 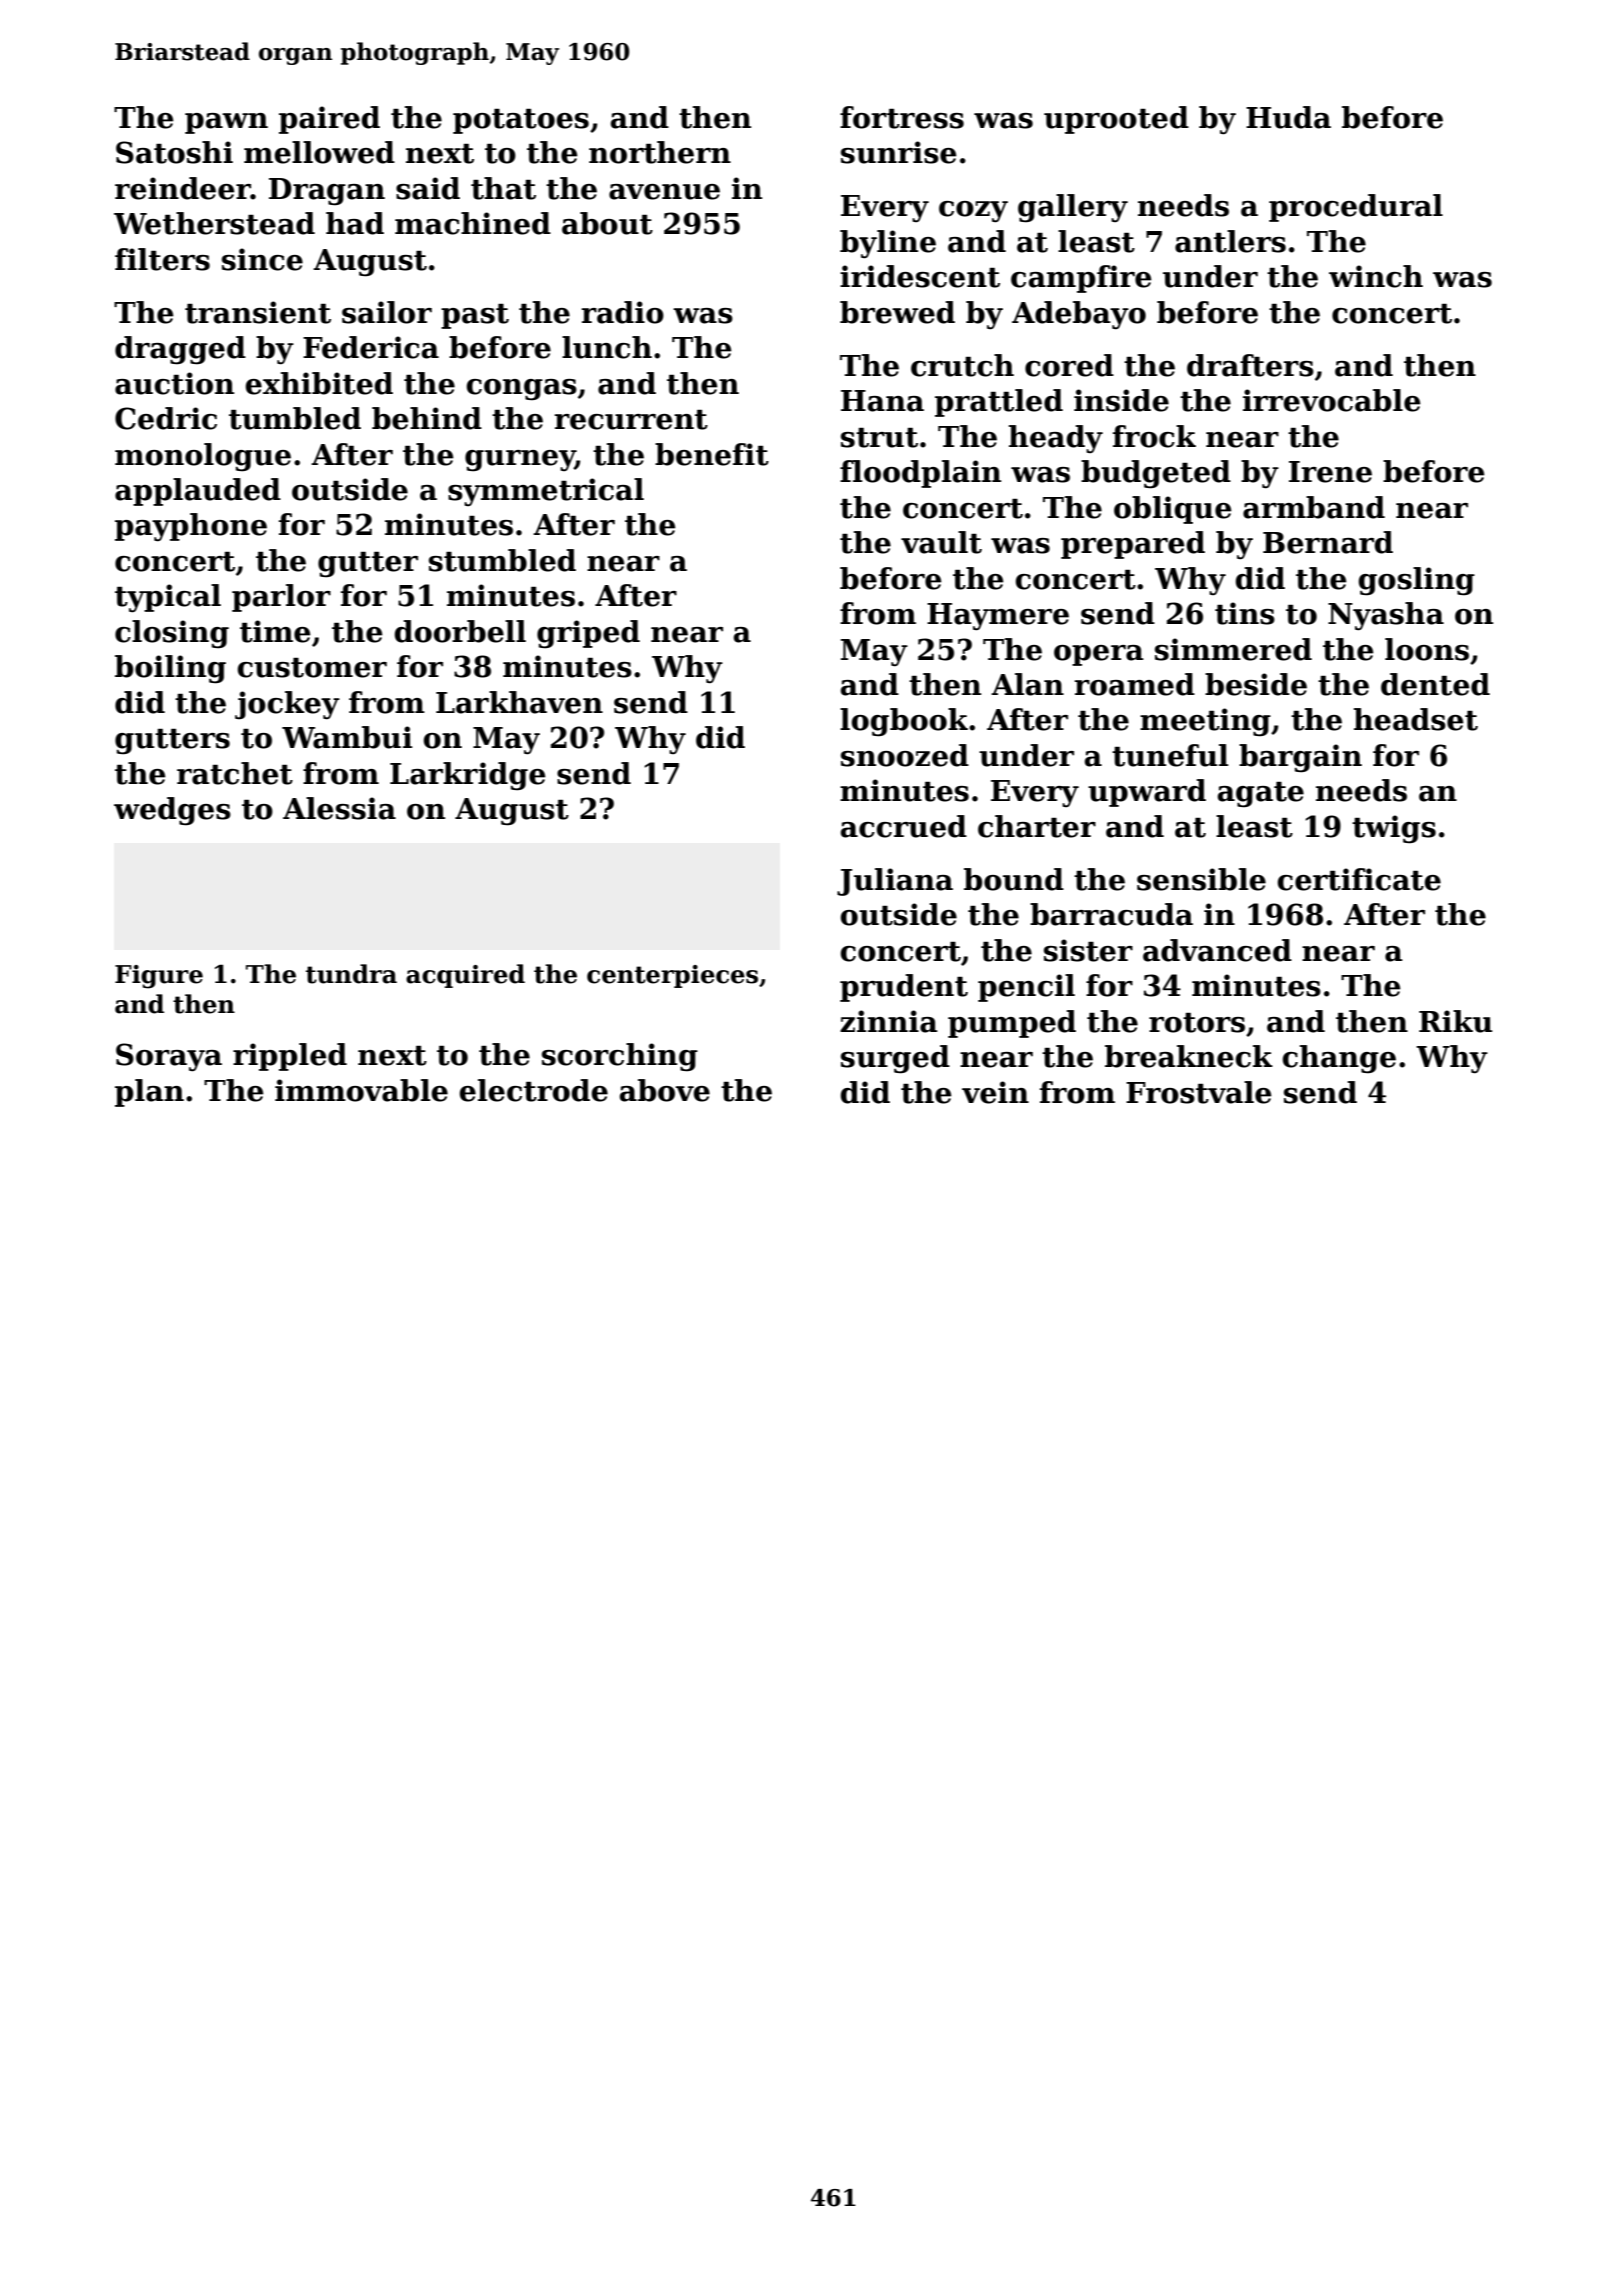 What do you see at coordinates (905, 755) in the image?
I see `snoozed` at bounding box center [905, 755].
